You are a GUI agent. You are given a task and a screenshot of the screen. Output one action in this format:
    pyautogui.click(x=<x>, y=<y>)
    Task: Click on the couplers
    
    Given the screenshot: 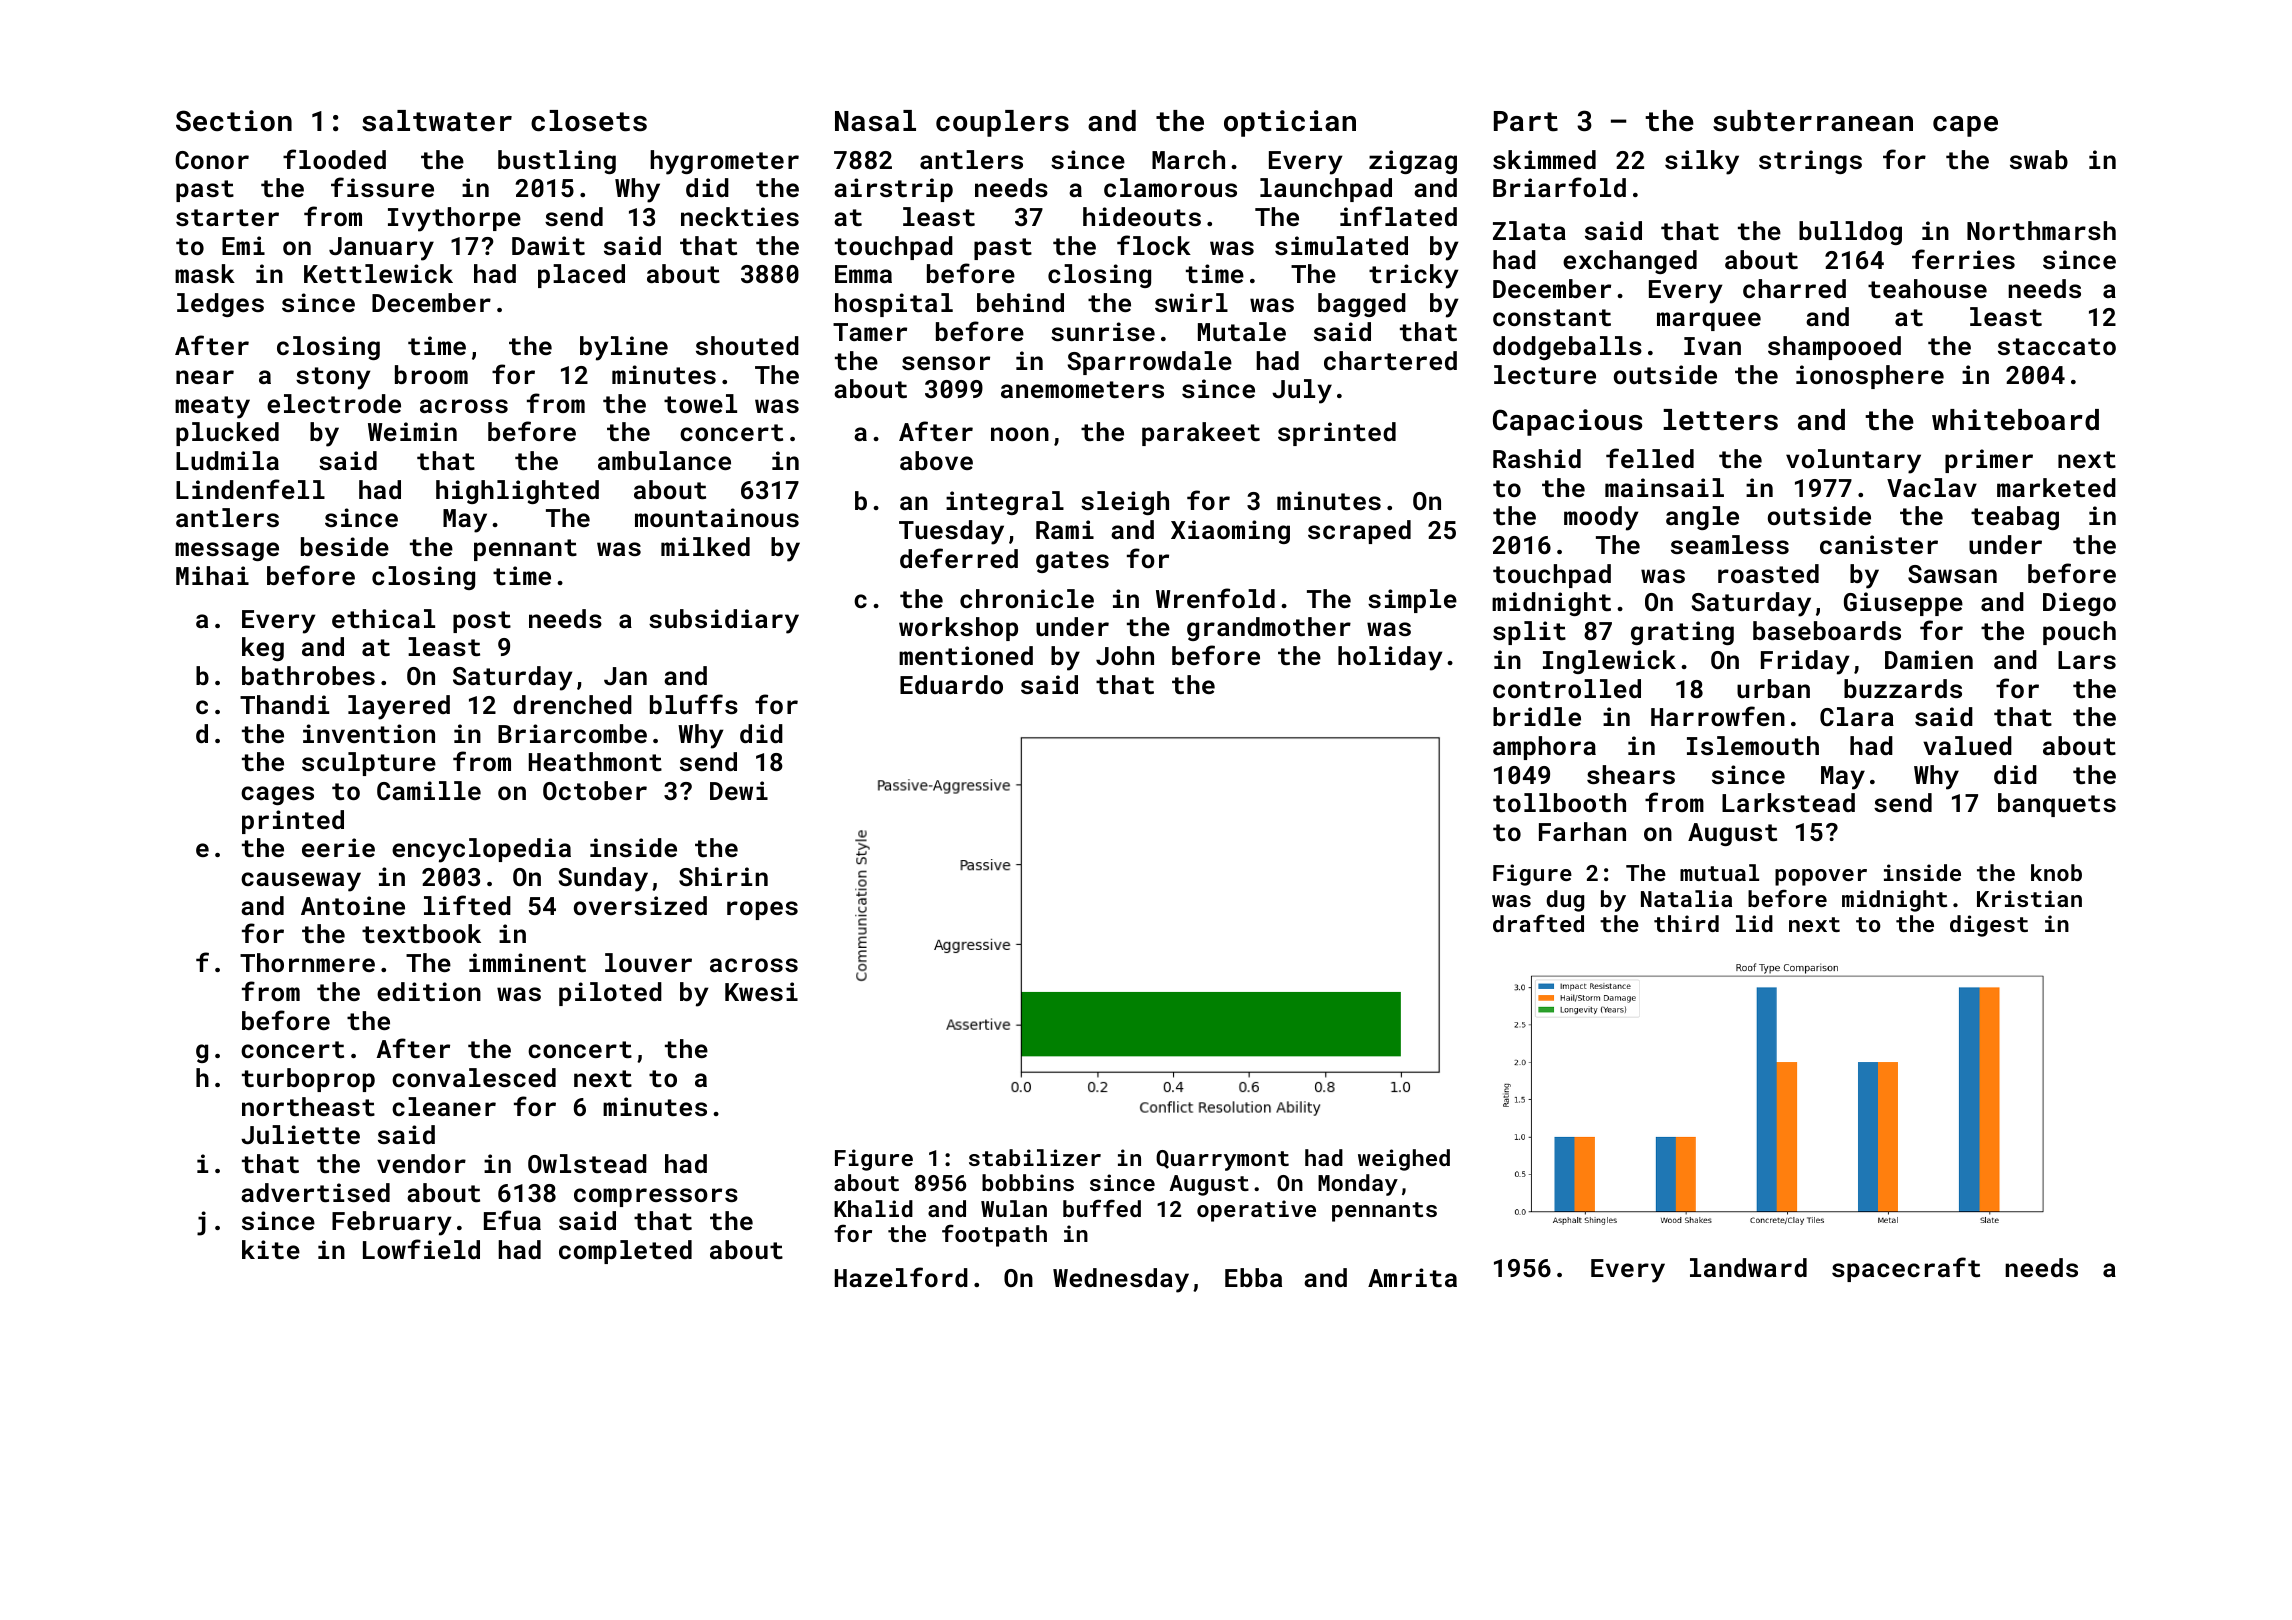 What is the action you would take?
    pyautogui.click(x=1002, y=123)
